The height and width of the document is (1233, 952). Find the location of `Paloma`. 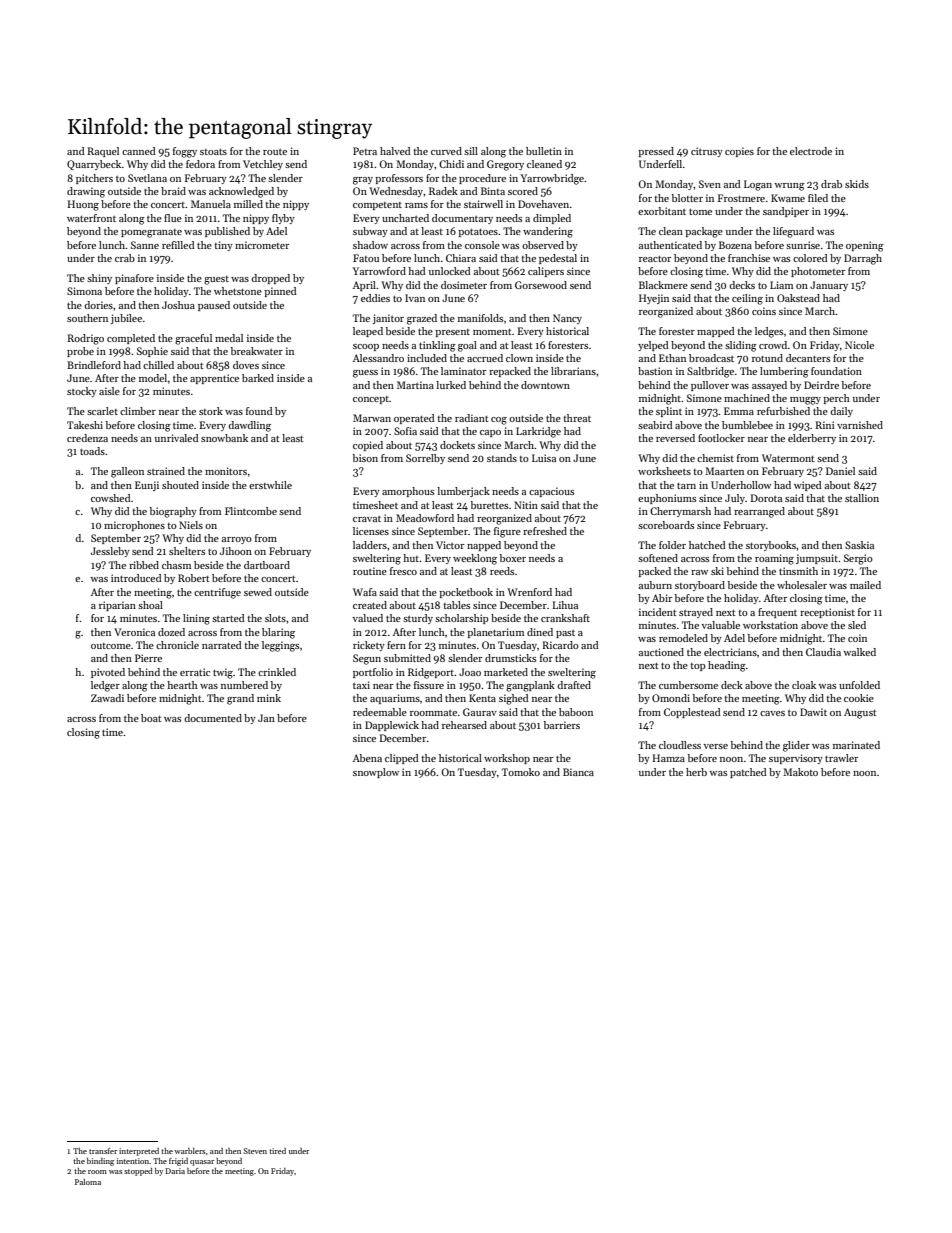

Paloma is located at coordinates (88, 1182).
